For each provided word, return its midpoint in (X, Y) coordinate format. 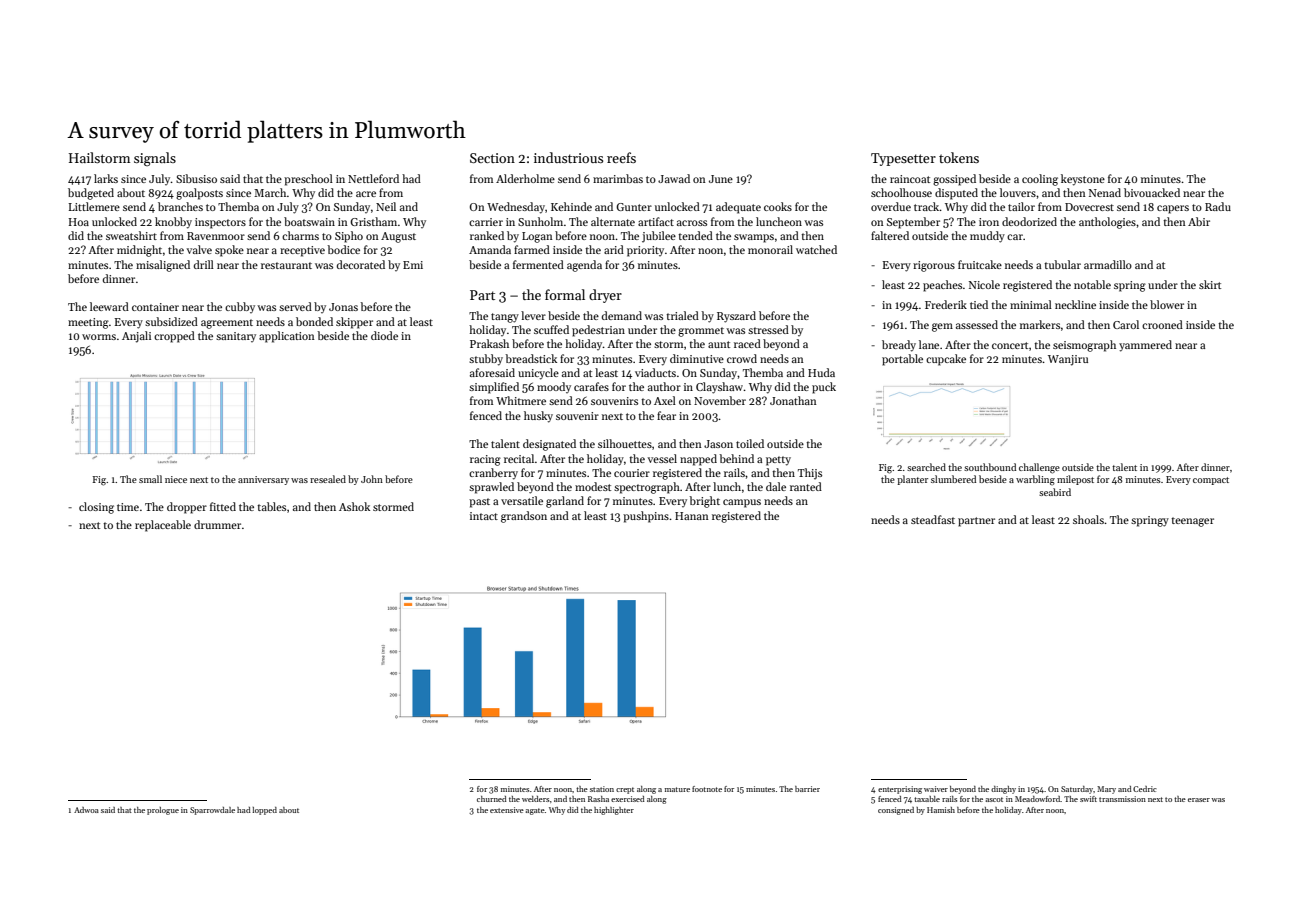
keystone (1083, 180)
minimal (1031, 304)
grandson (524, 517)
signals (155, 159)
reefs (621, 157)
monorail (770, 249)
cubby (240, 307)
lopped (264, 811)
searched (926, 467)
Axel (665, 400)
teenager (1192, 522)
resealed (328, 479)
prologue (163, 811)
